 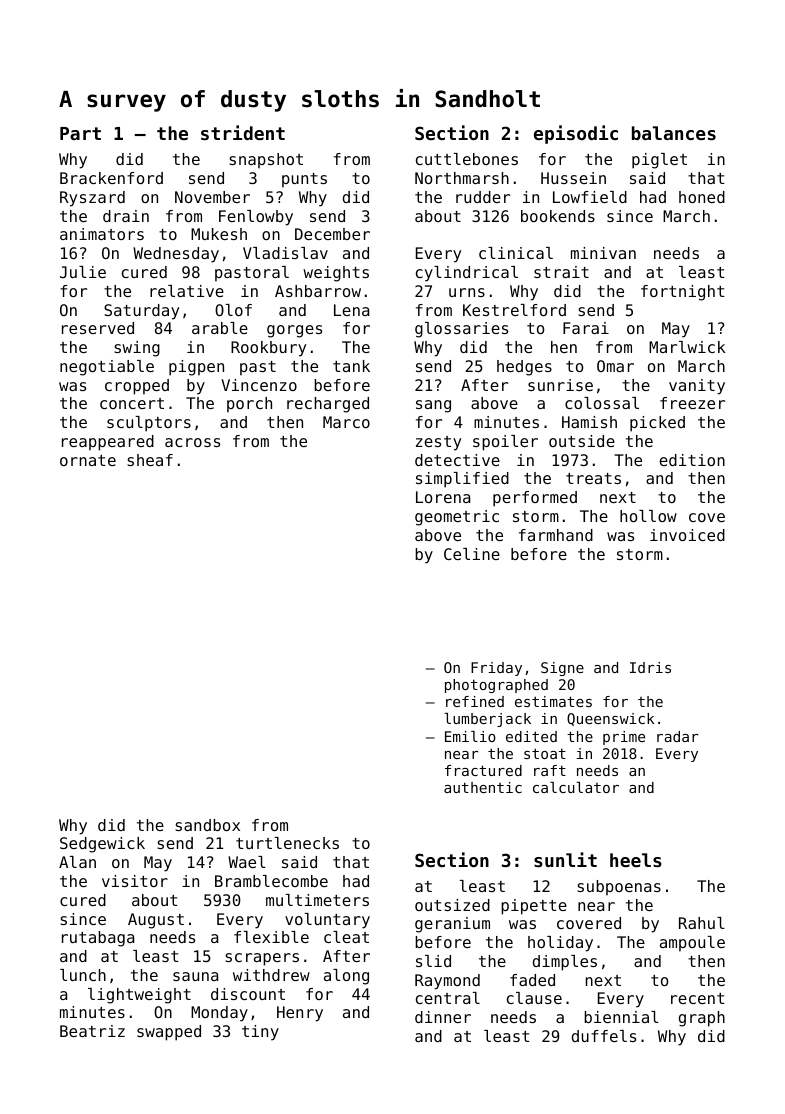 What do you see at coordinates (287, 843) in the image?
I see `turtlenecks` at bounding box center [287, 843].
